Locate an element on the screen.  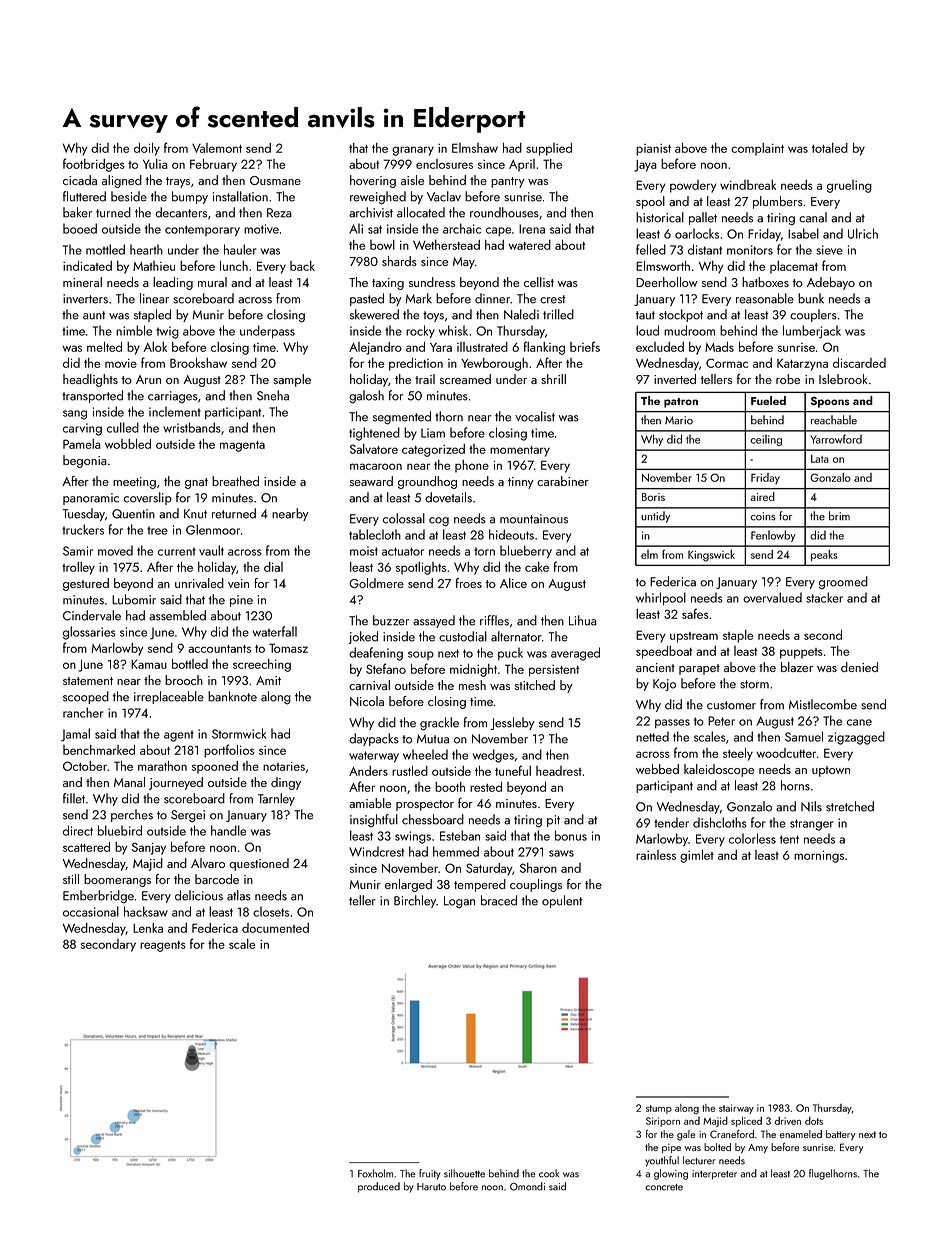
discarded is located at coordinates (859, 363).
